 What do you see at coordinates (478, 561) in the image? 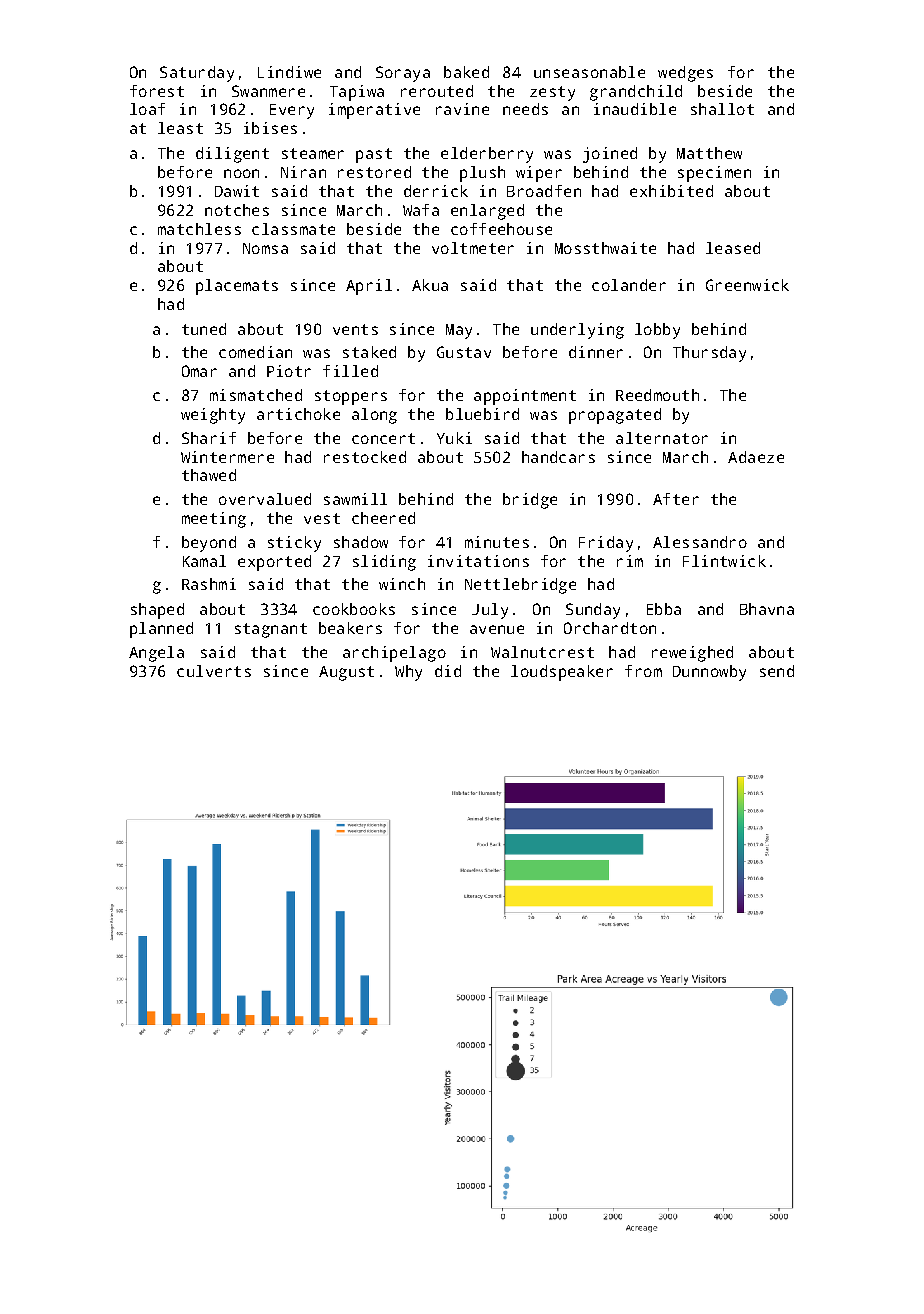
I see `invitations` at bounding box center [478, 561].
